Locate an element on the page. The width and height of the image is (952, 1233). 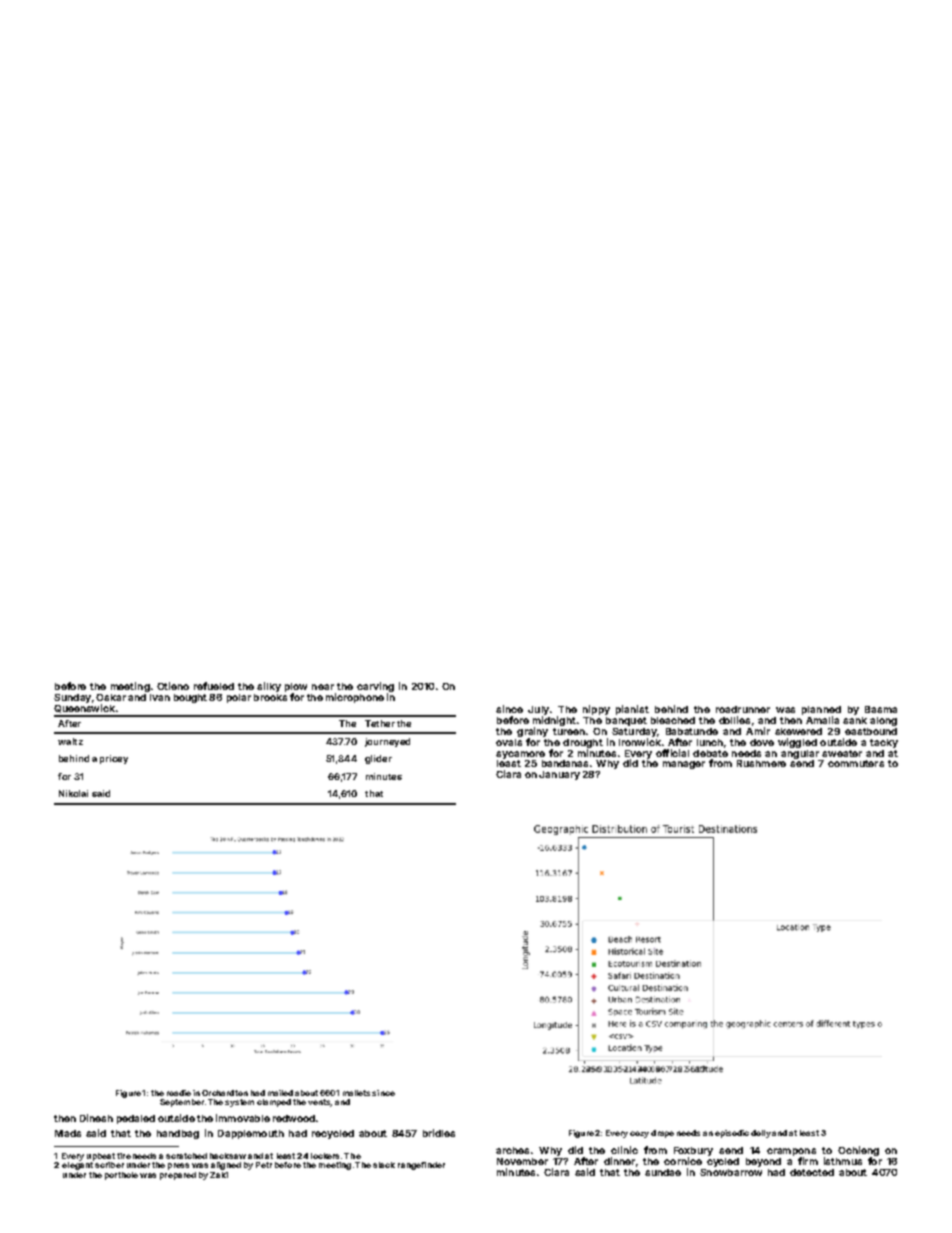
Nikolai is located at coordinates (73, 793).
